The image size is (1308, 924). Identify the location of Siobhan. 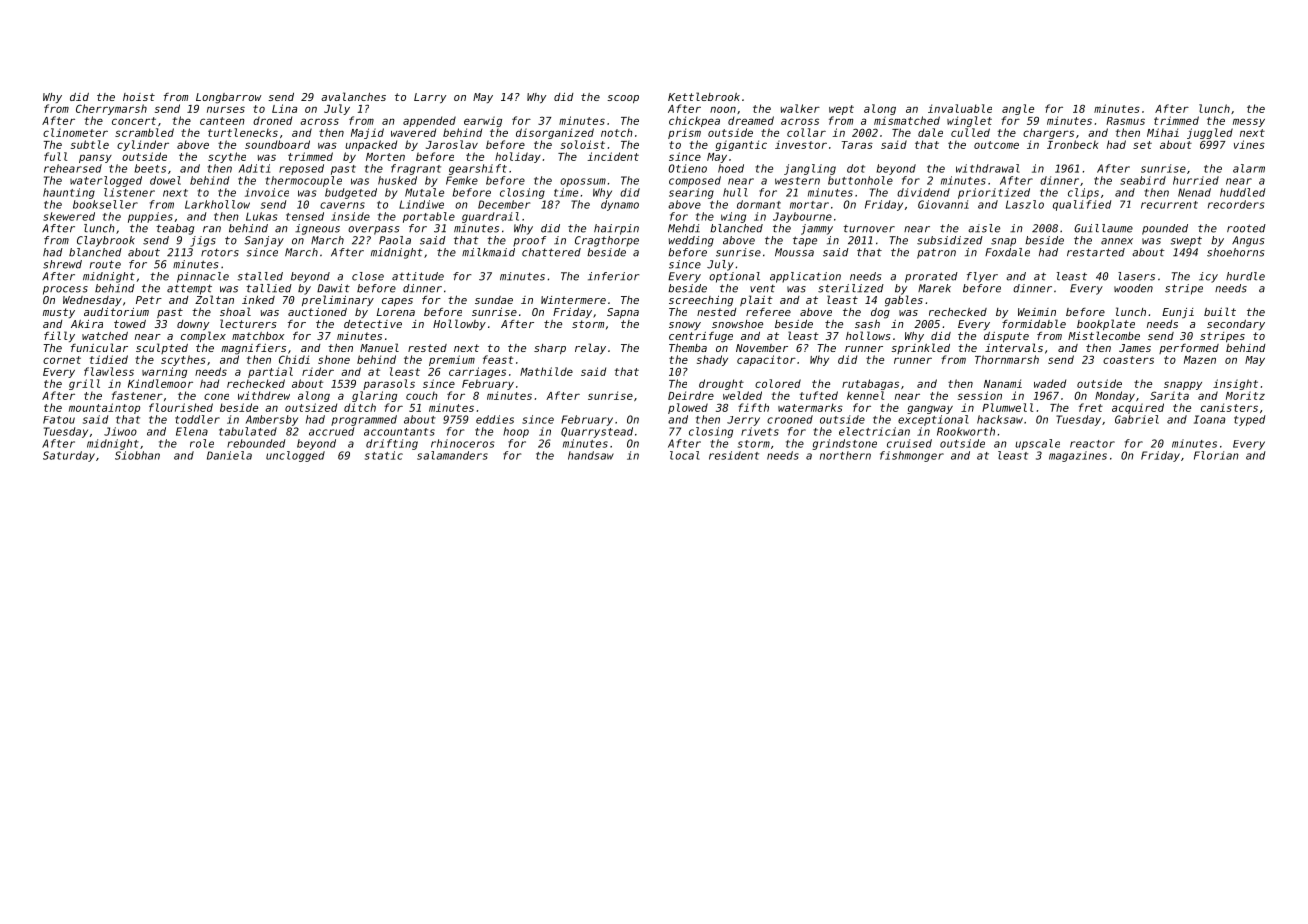
(137, 455).
